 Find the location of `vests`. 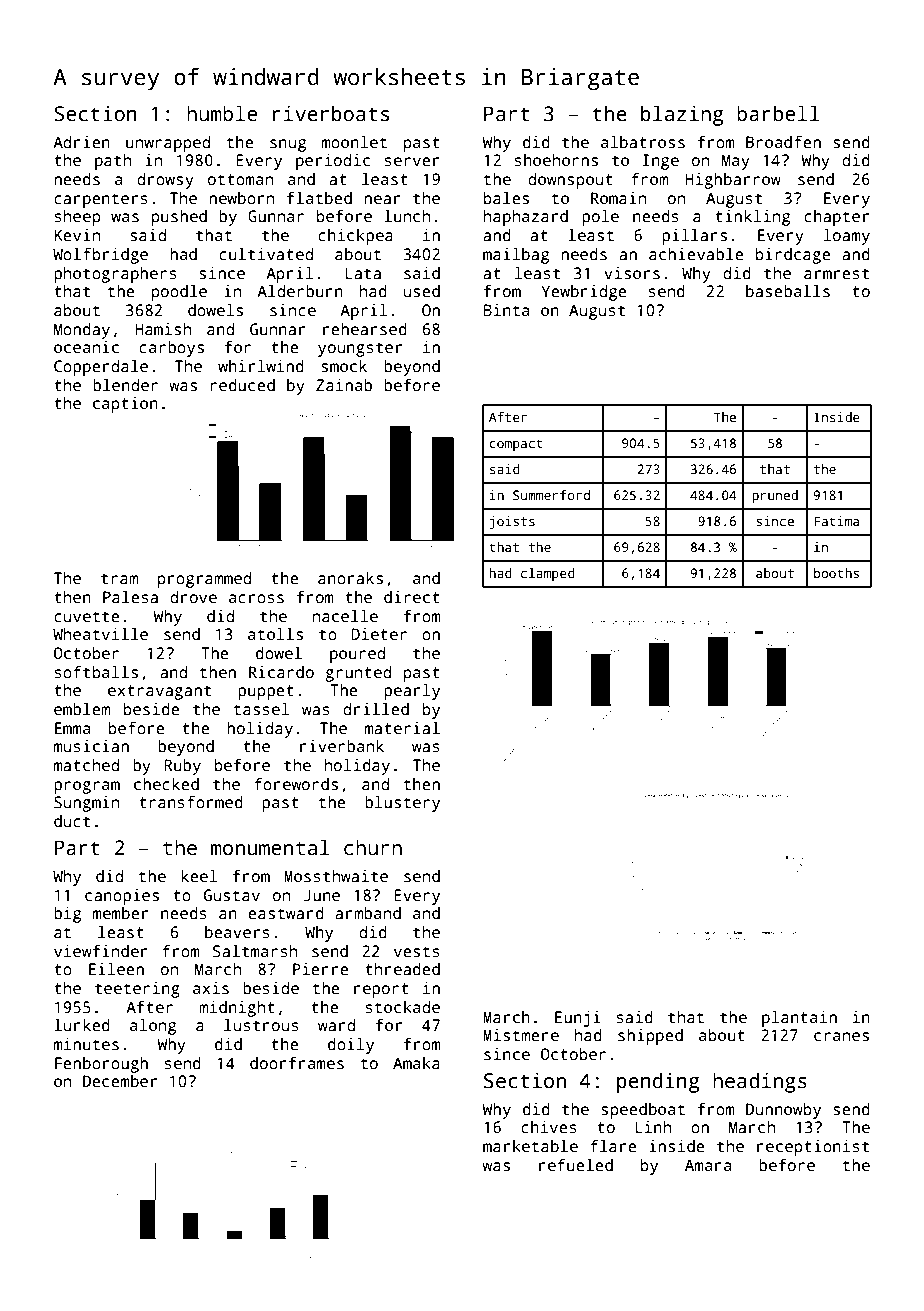

vests is located at coordinates (417, 952).
